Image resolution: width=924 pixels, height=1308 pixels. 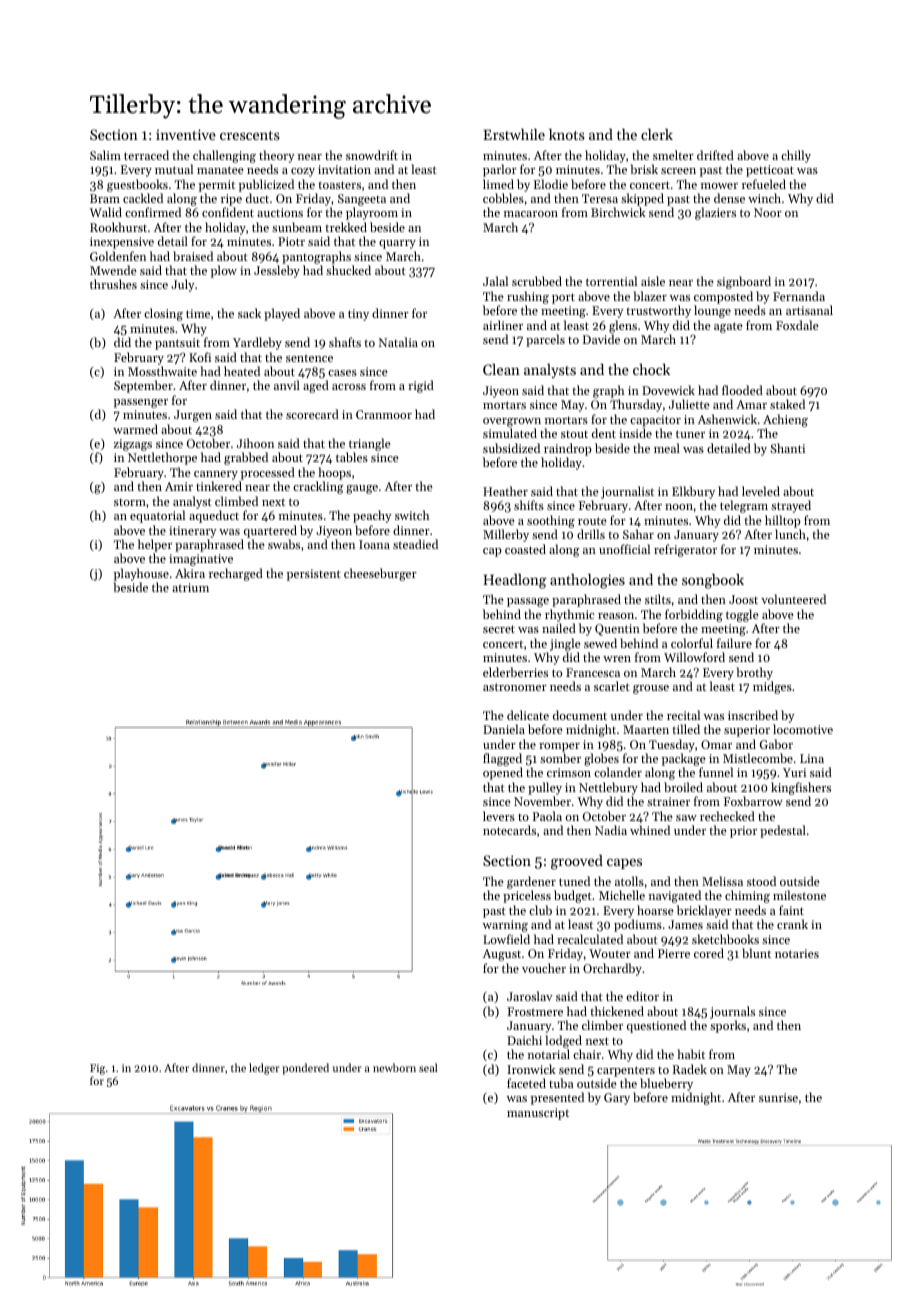 I want to click on opened, so click(x=503, y=773).
